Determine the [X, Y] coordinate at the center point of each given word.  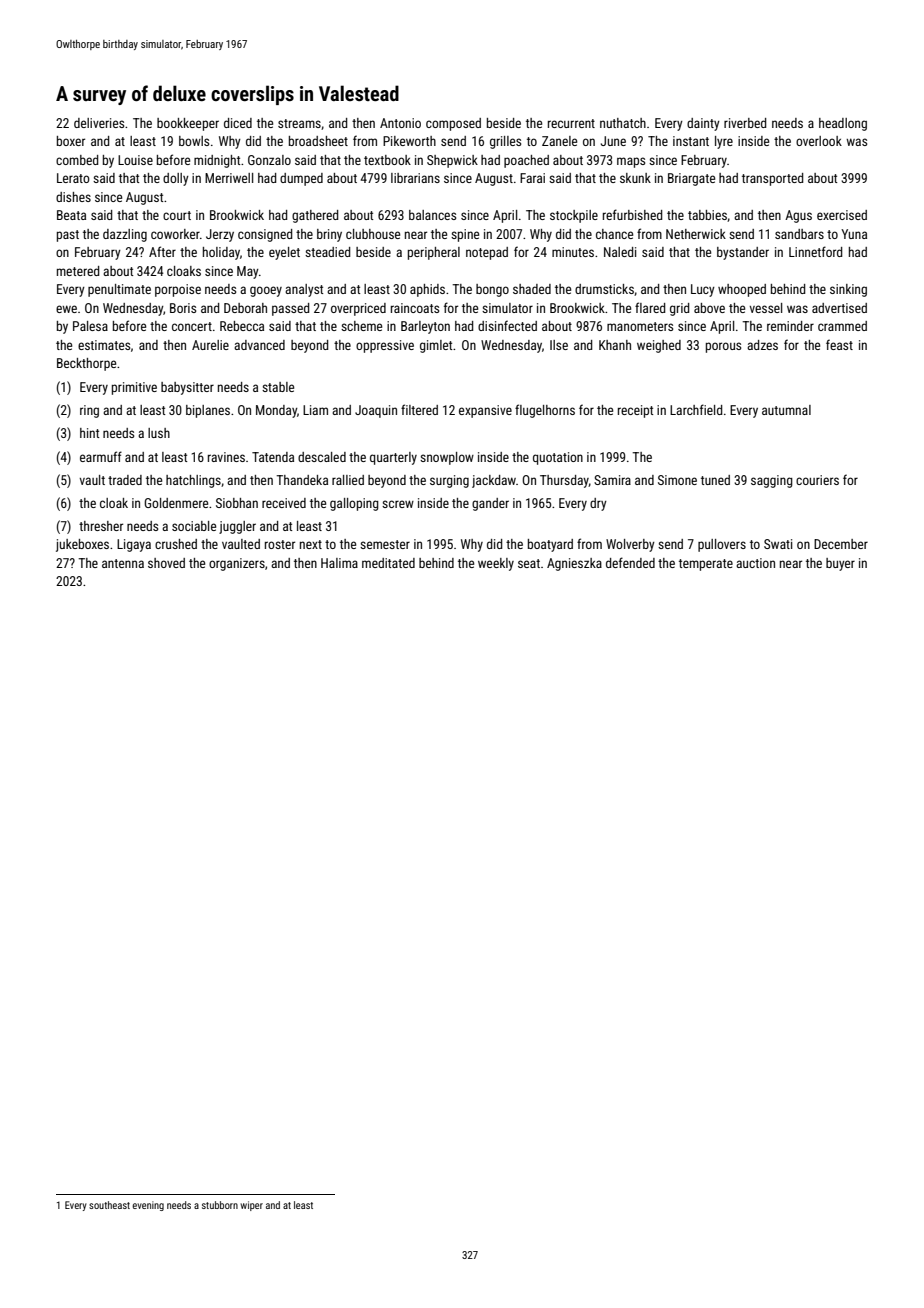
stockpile [574, 216]
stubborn [220, 1205]
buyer [840, 564]
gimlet [436, 346]
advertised [839, 308]
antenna [123, 563]
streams [299, 123]
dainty [703, 124]
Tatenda [273, 457]
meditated [388, 563]
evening [148, 1206]
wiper [251, 1206]
